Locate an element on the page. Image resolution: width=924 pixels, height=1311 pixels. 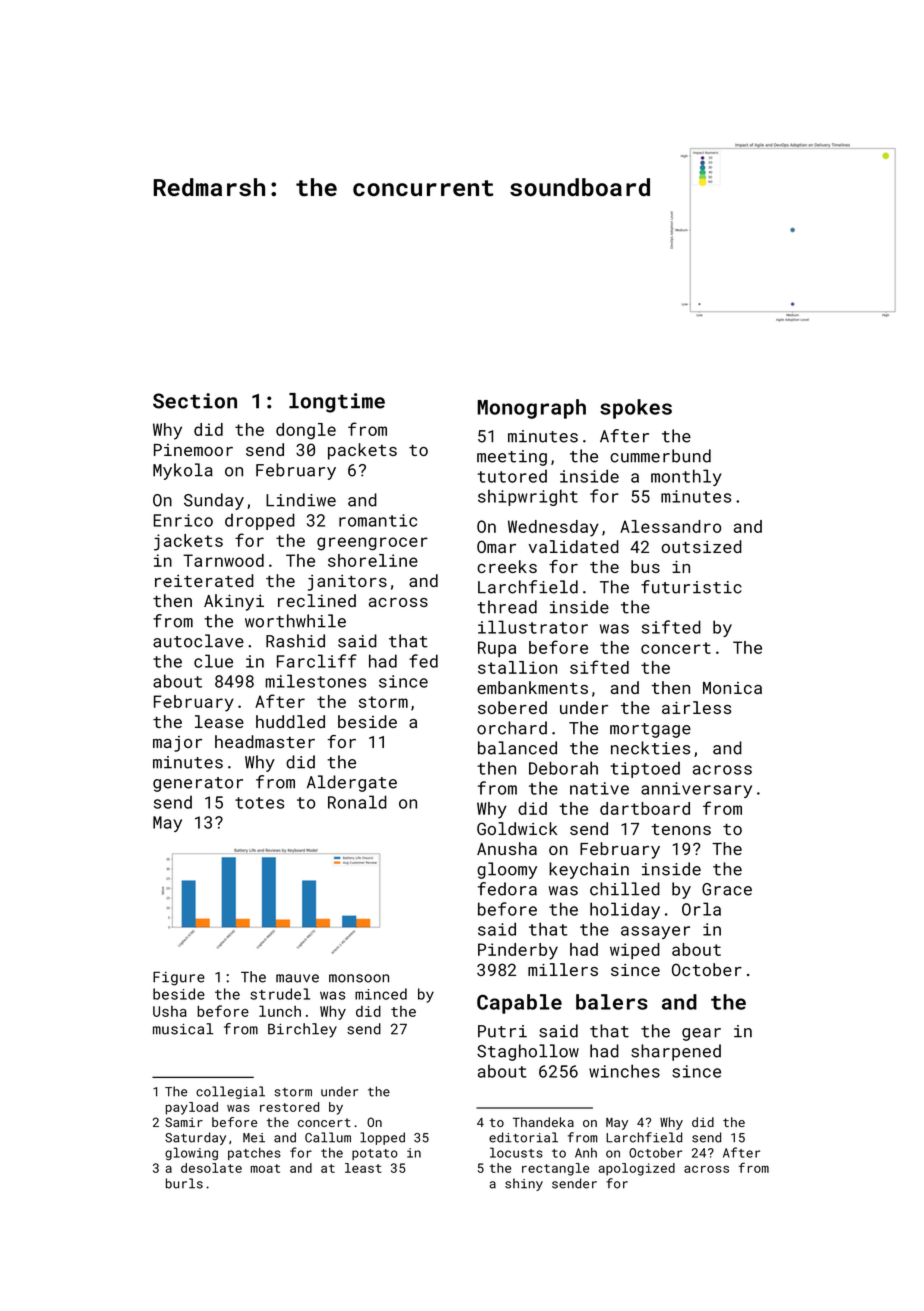
minced is located at coordinates (381, 994).
